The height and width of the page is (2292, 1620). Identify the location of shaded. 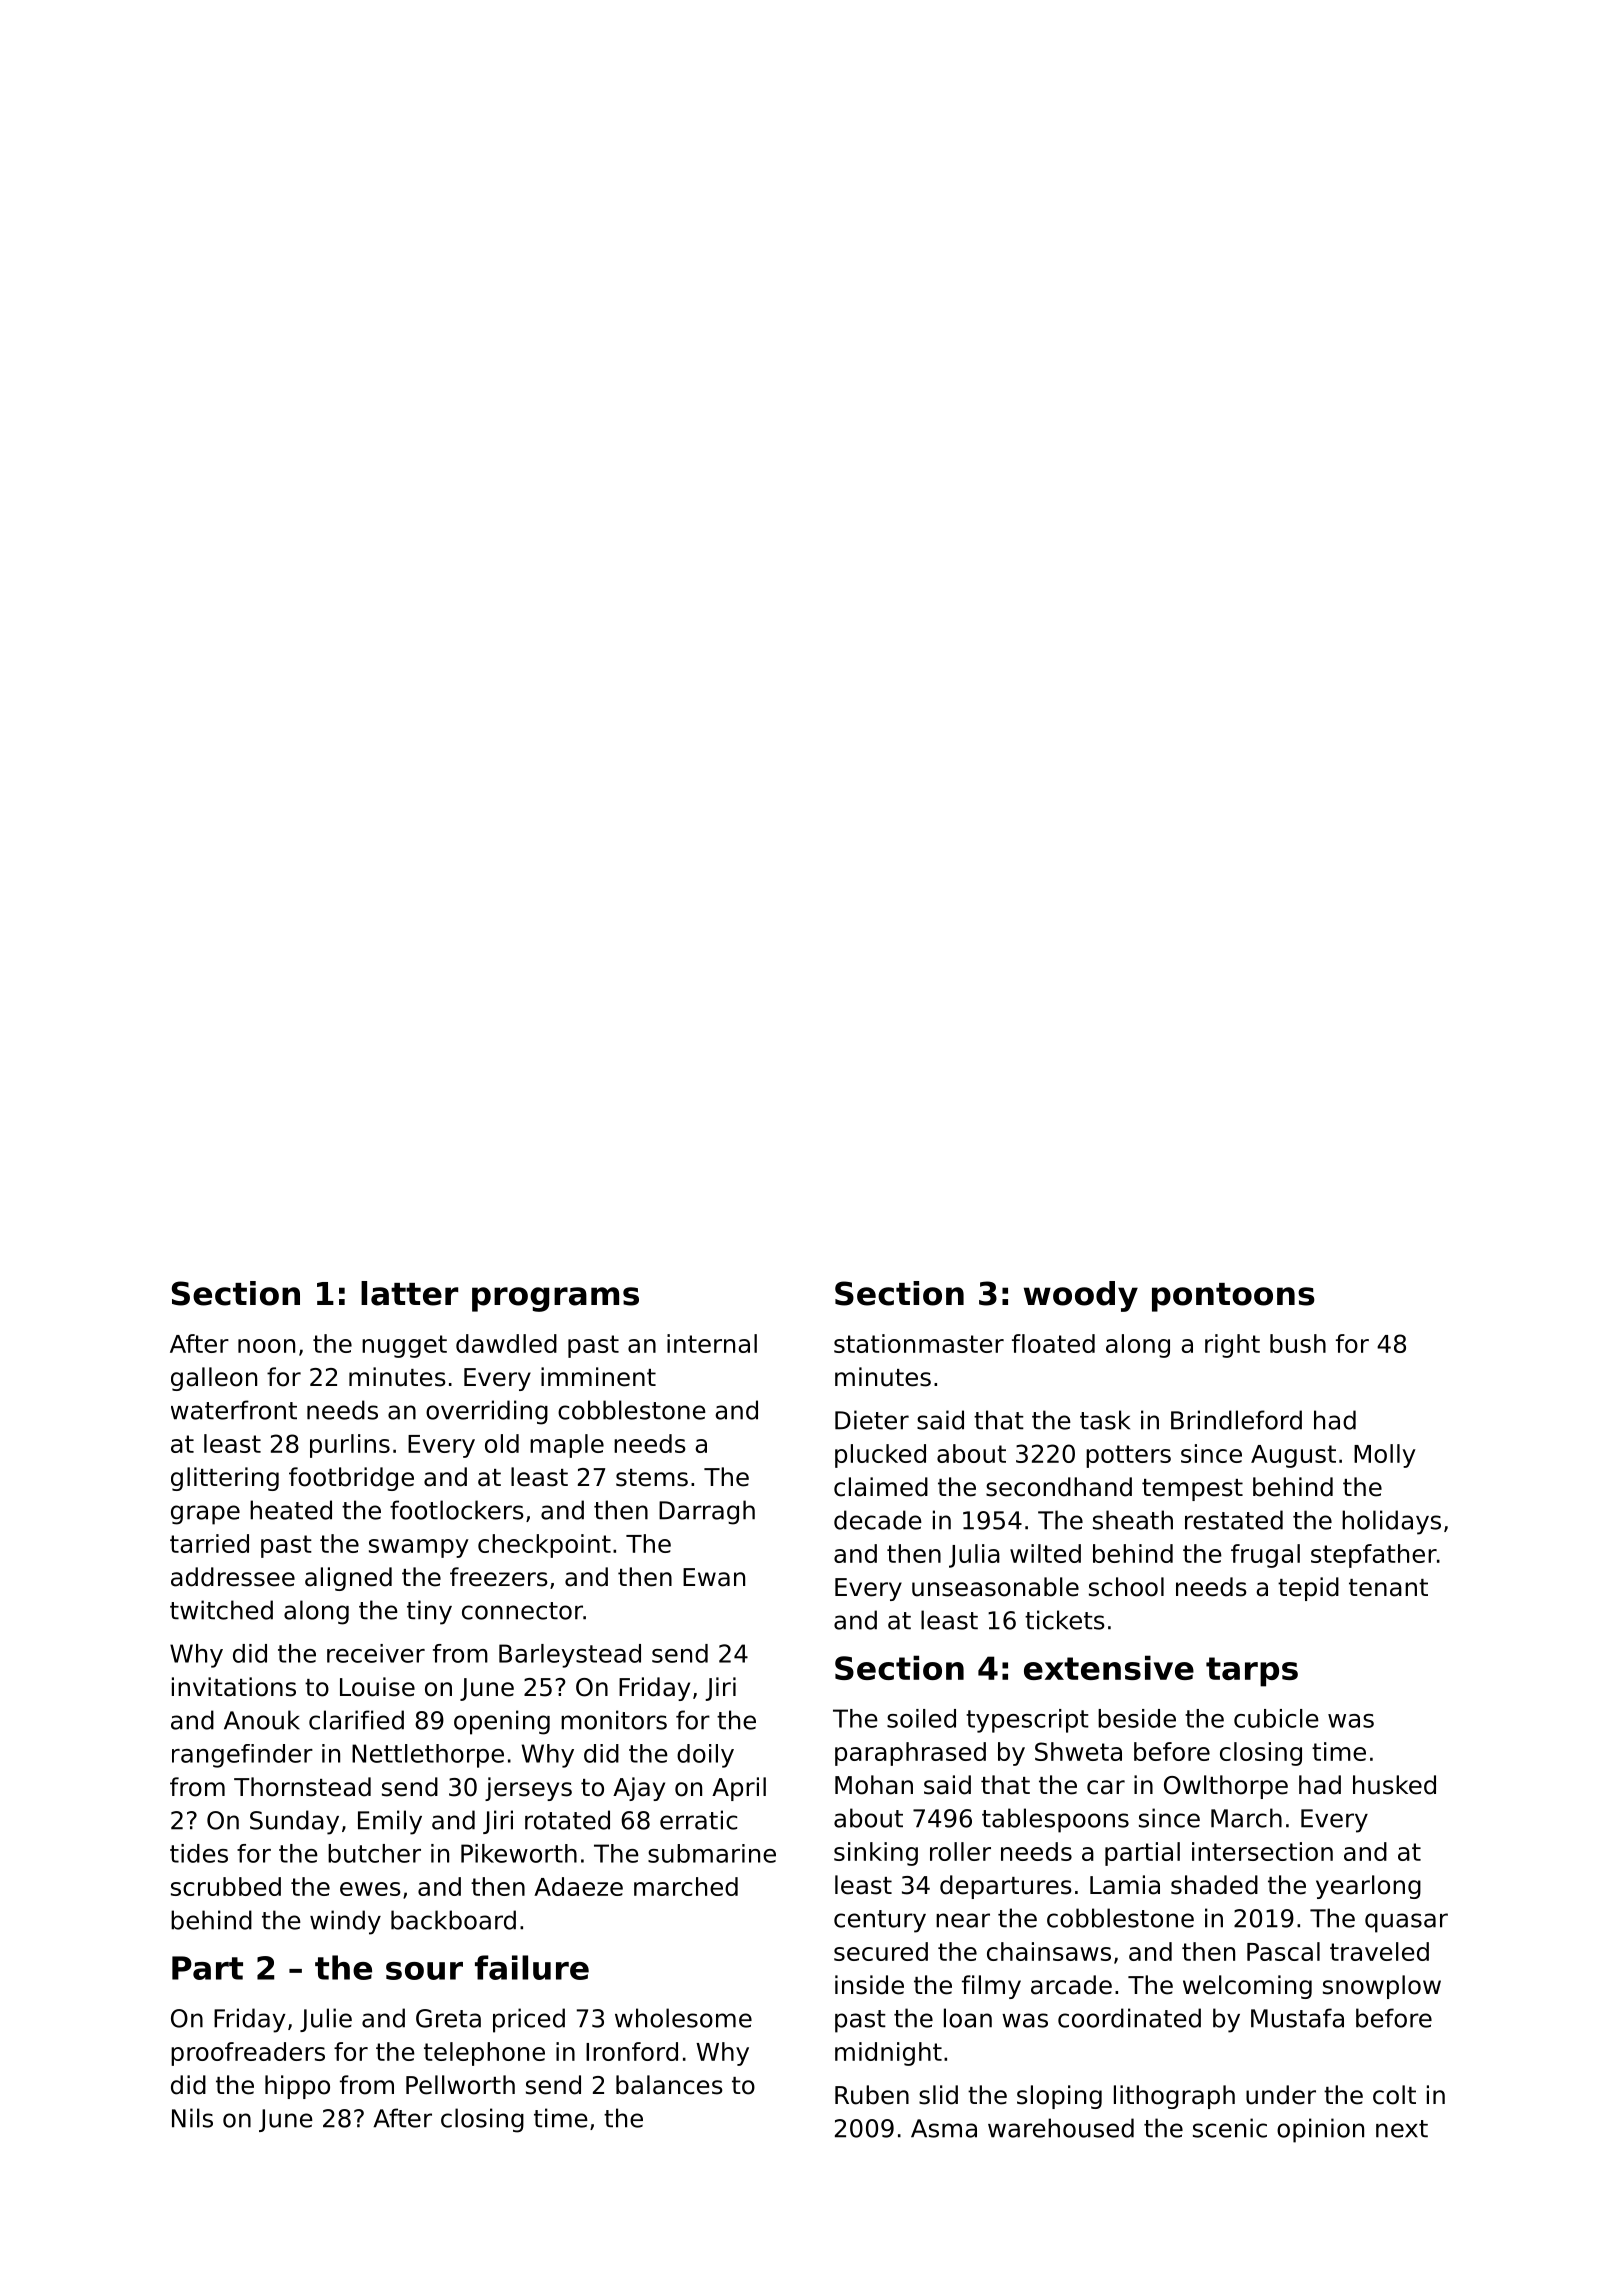
(1214, 1885).
